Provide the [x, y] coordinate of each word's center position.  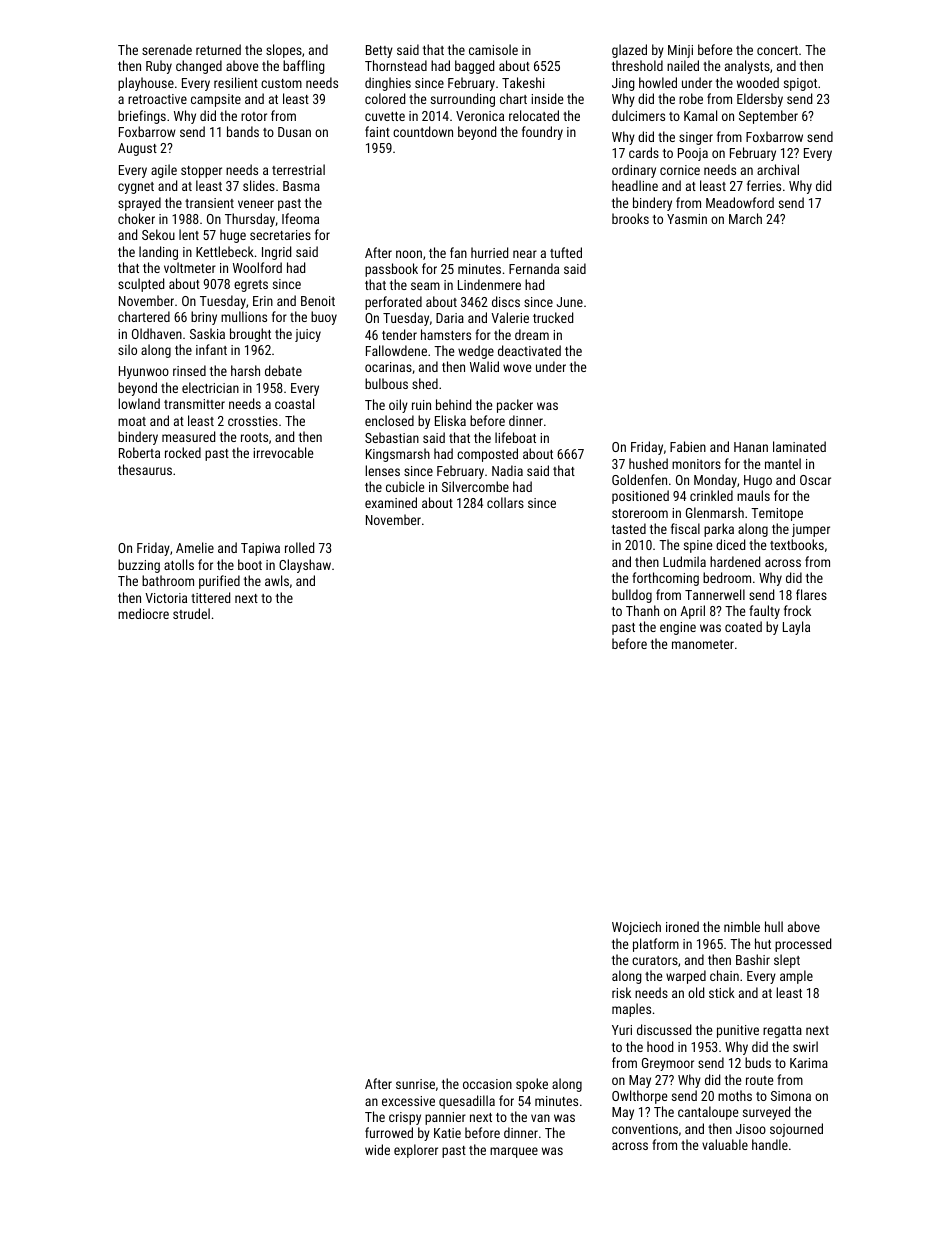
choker [136, 218]
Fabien [688, 446]
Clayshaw [305, 566]
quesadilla [467, 1102]
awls [277, 580]
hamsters [446, 334]
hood [660, 1046]
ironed [682, 926]
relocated [534, 115]
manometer [703, 644]
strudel [191, 613]
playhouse [146, 84]
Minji [680, 51]
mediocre [143, 613]
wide [377, 1149]
